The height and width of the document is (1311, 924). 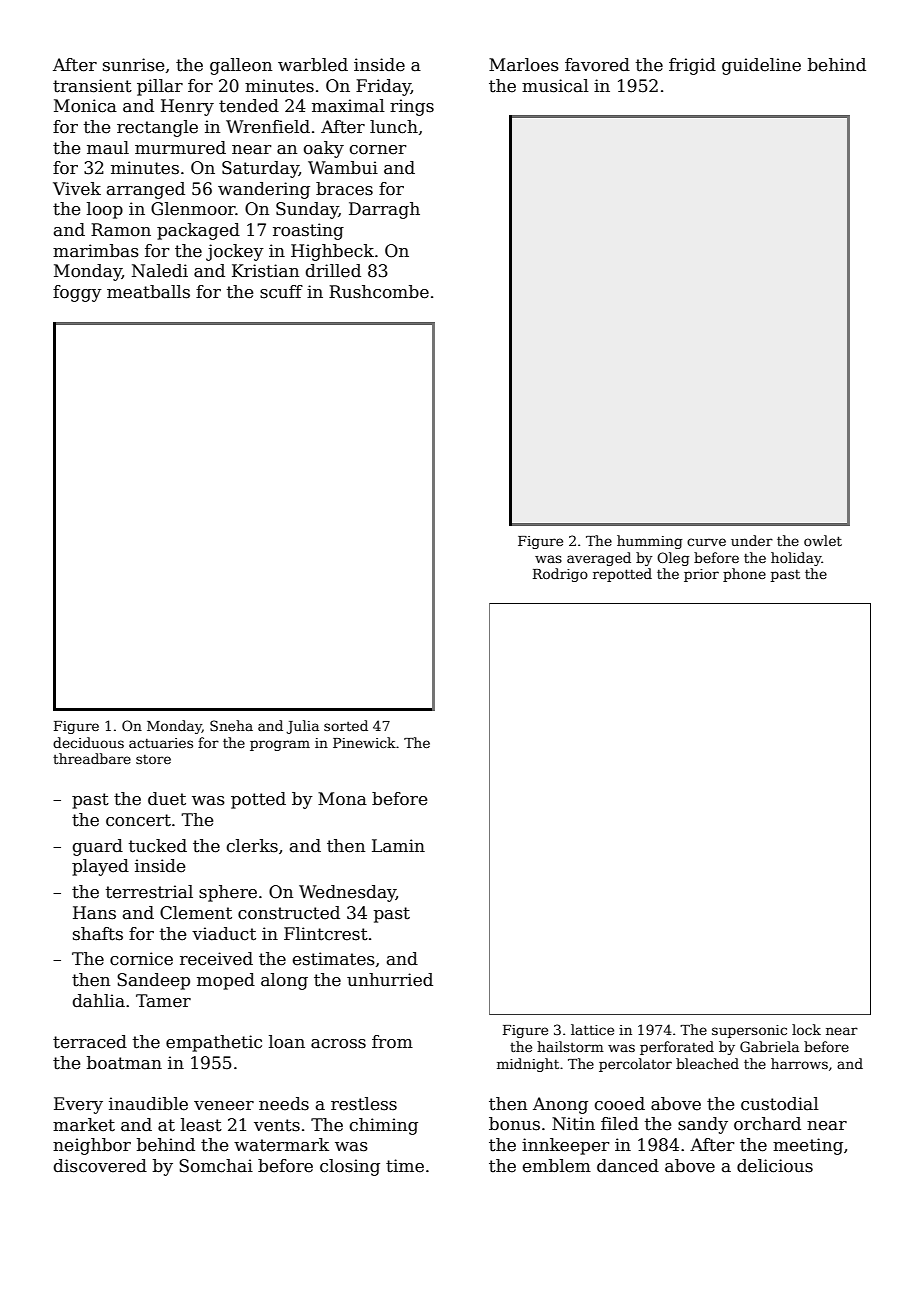 What do you see at coordinates (692, 66) in the document?
I see `frigid` at bounding box center [692, 66].
